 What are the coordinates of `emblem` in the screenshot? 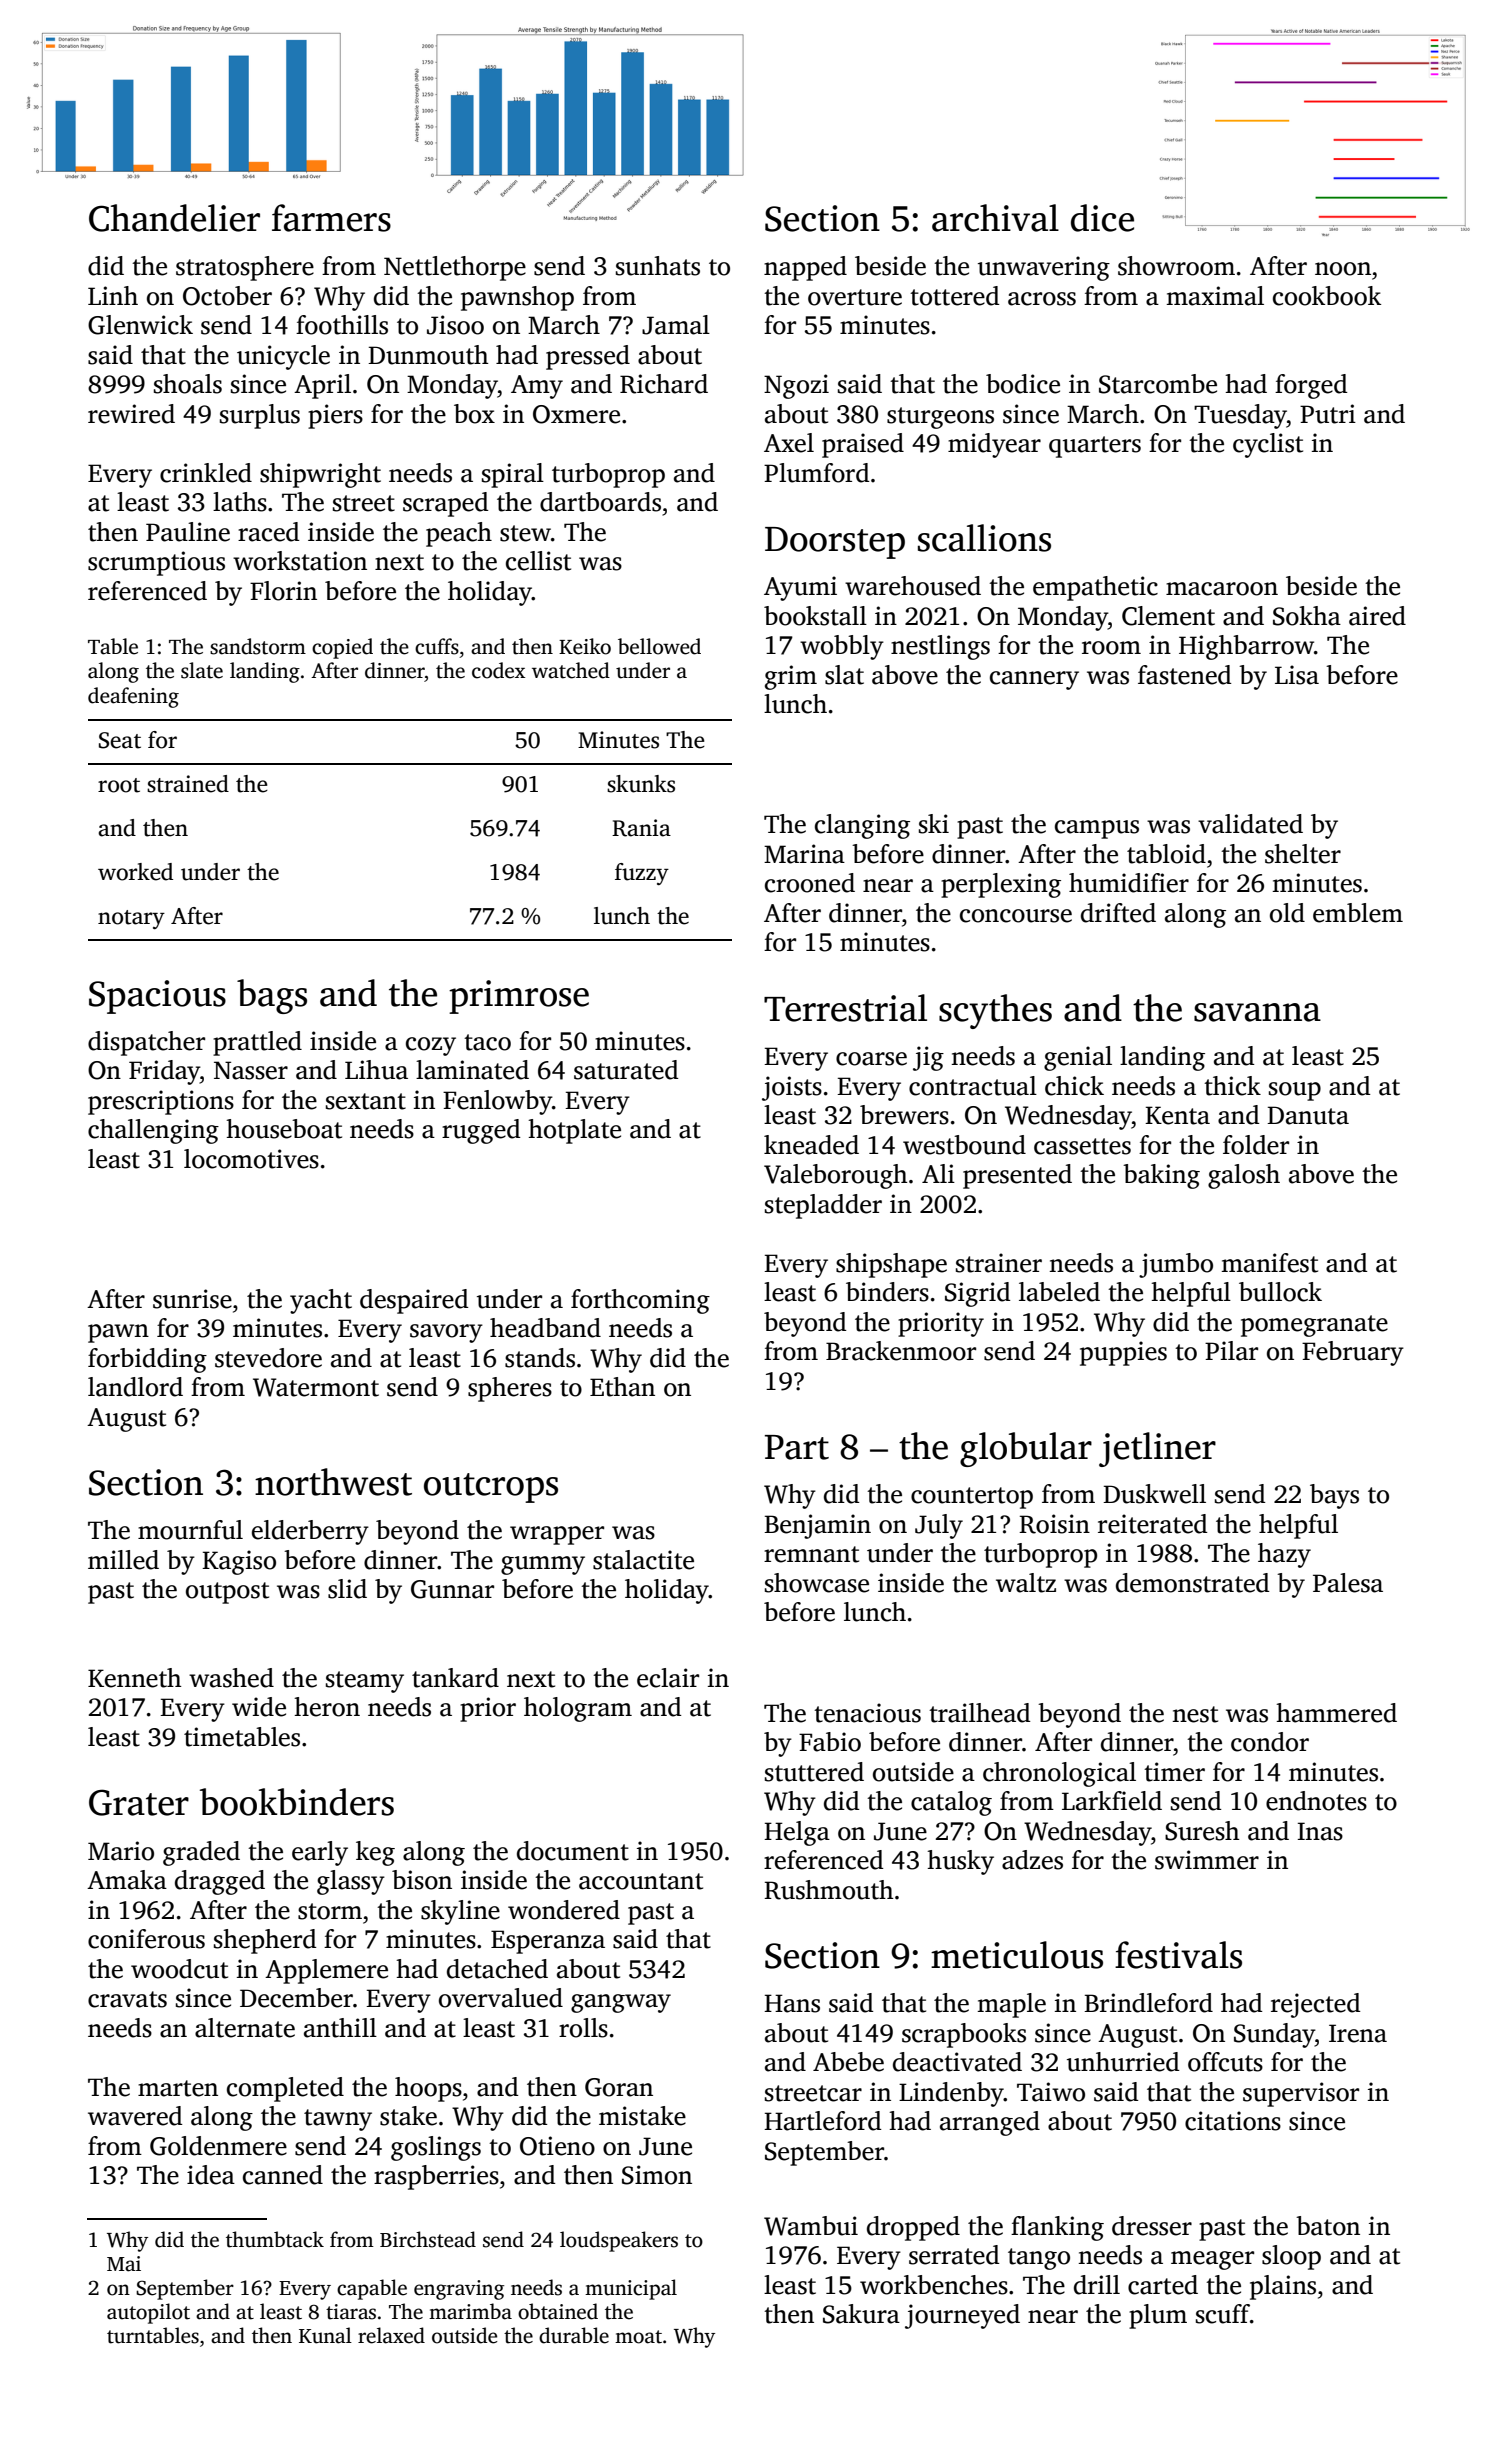 It's located at (1358, 913).
